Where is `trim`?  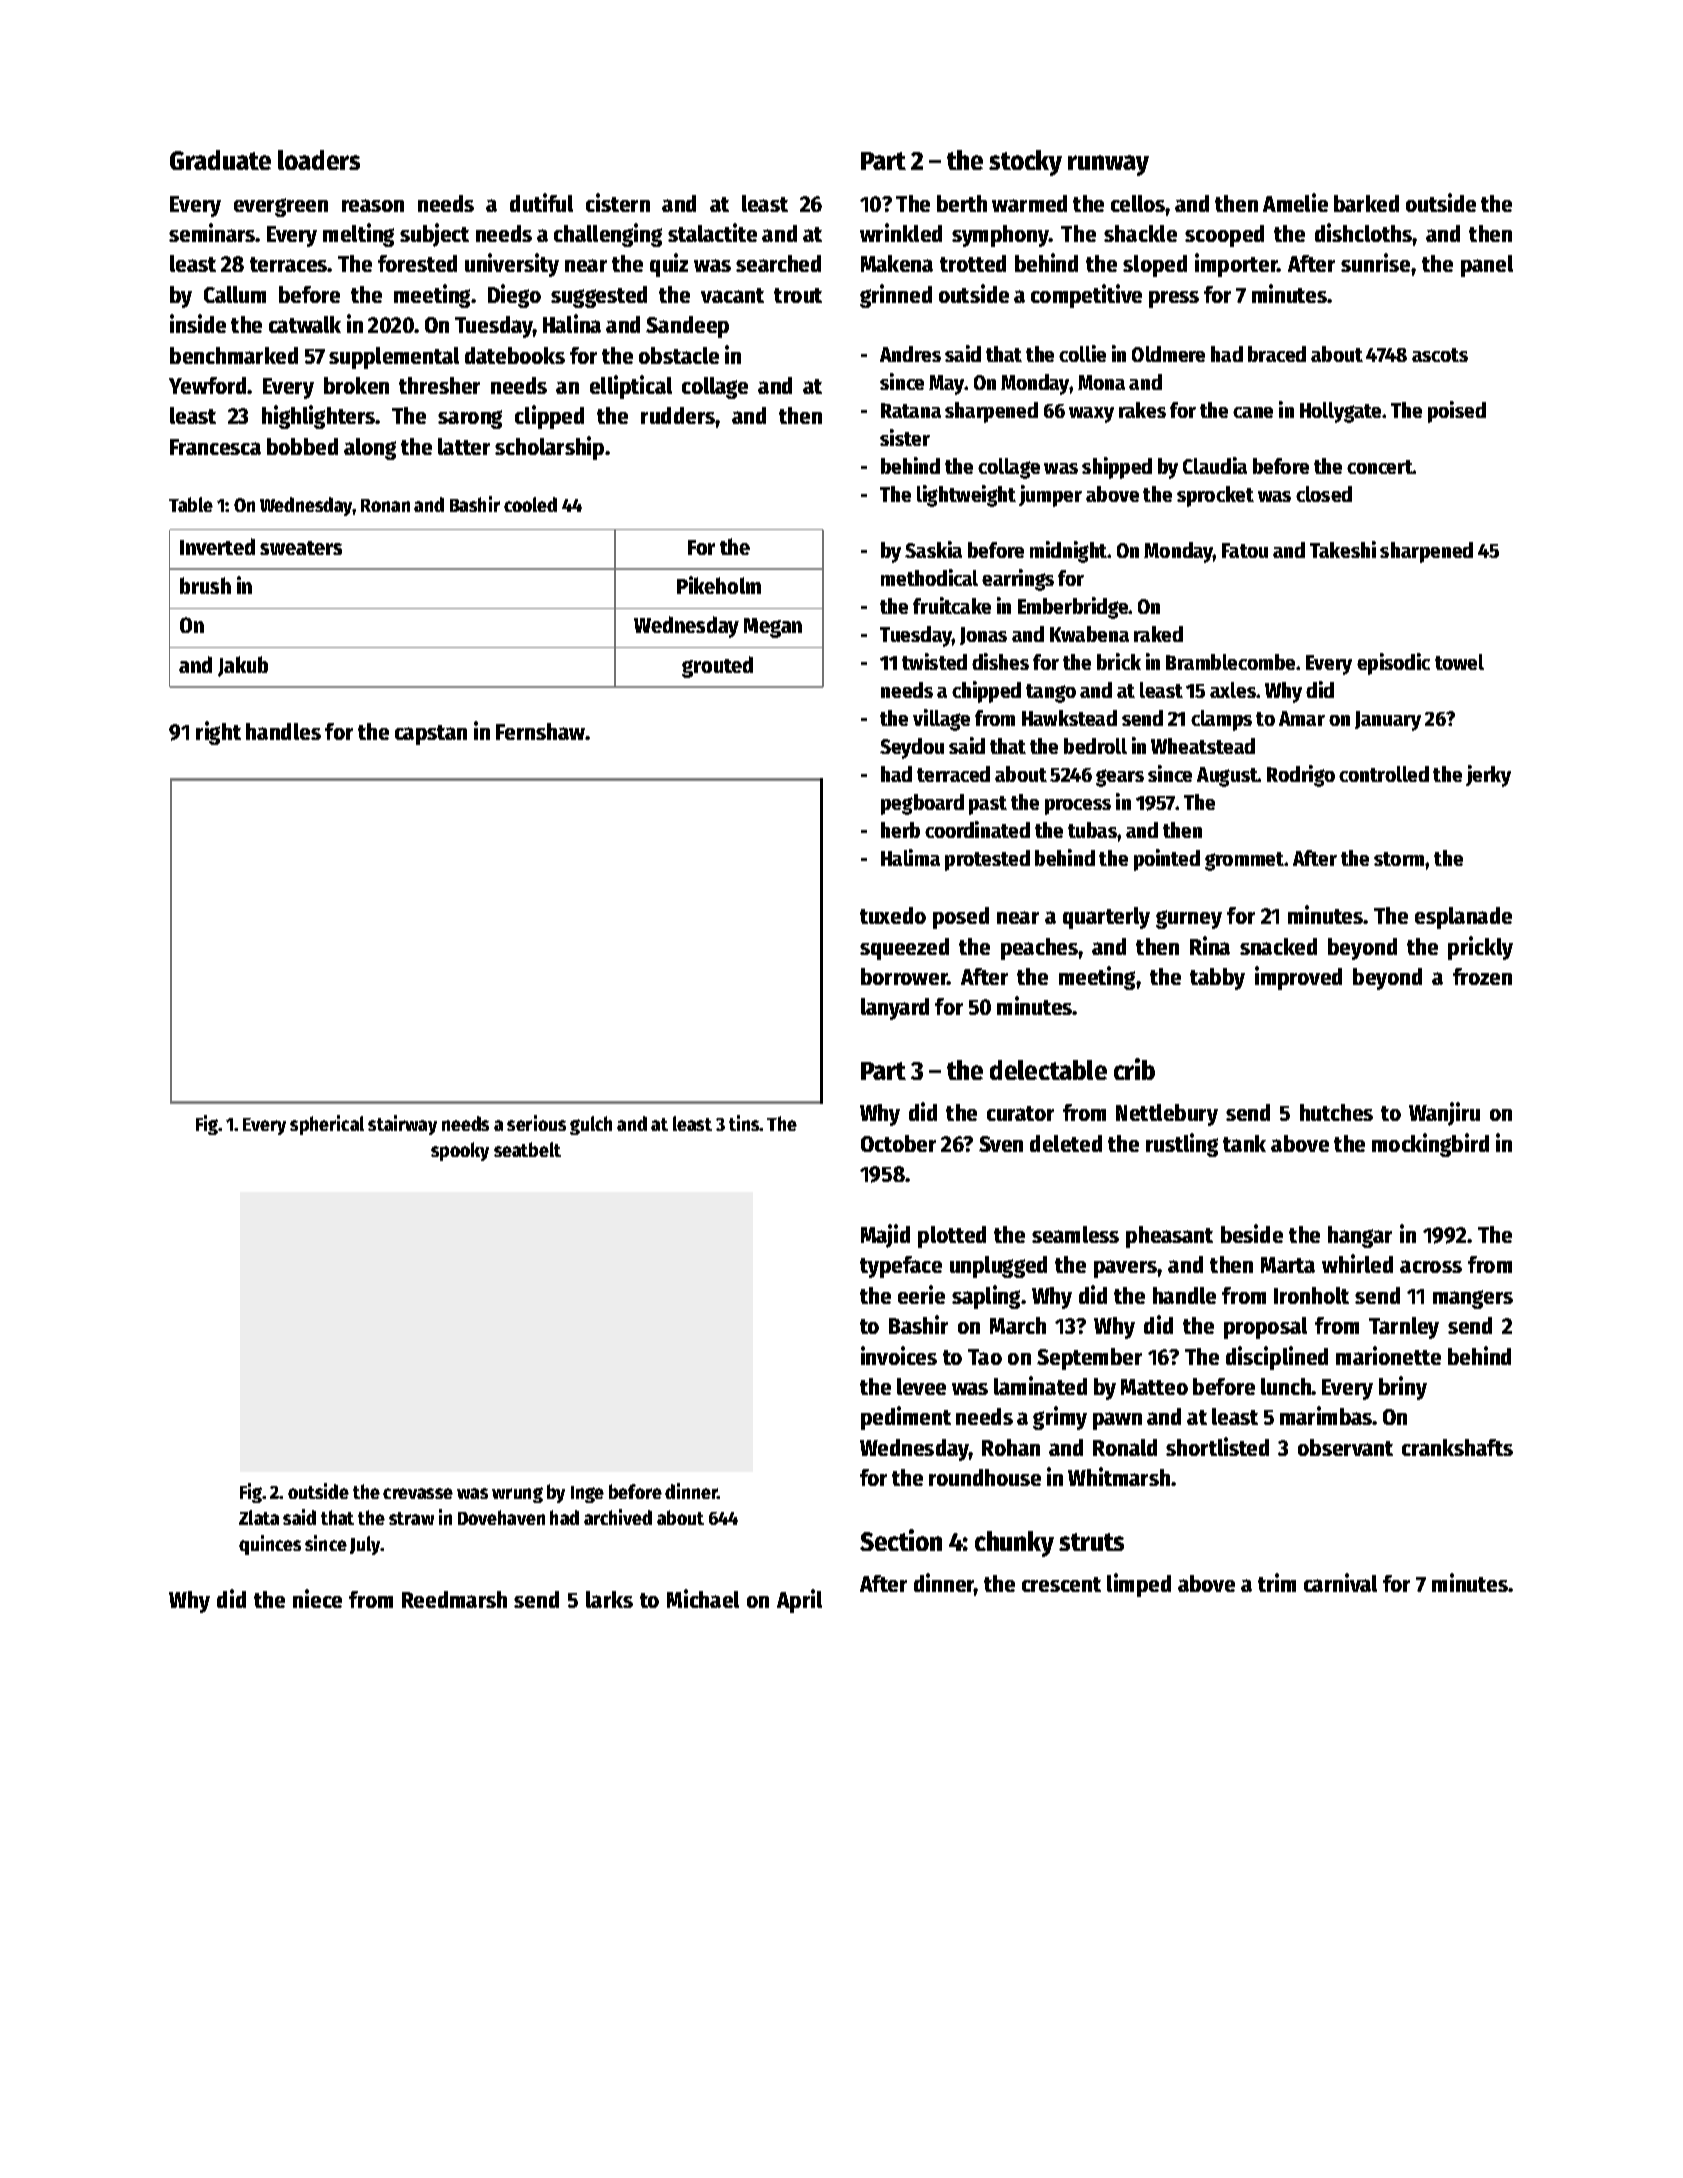
trim is located at coordinates (1277, 1582).
